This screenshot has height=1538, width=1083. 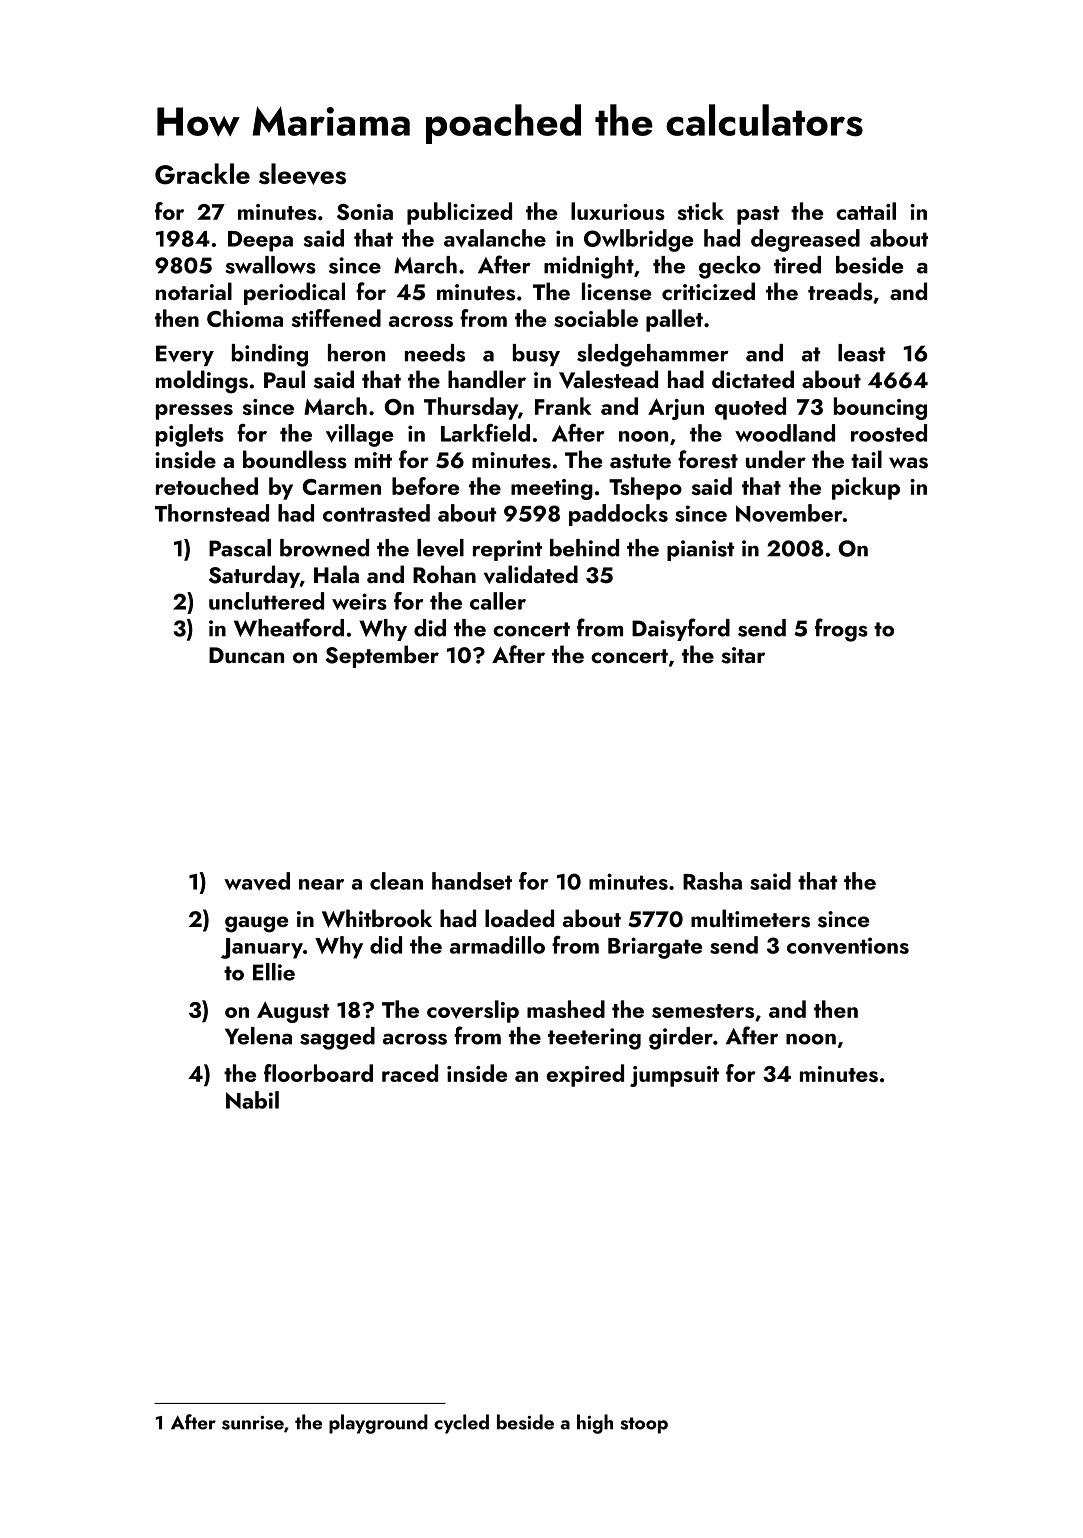 I want to click on jumpsuit, so click(x=674, y=1076).
